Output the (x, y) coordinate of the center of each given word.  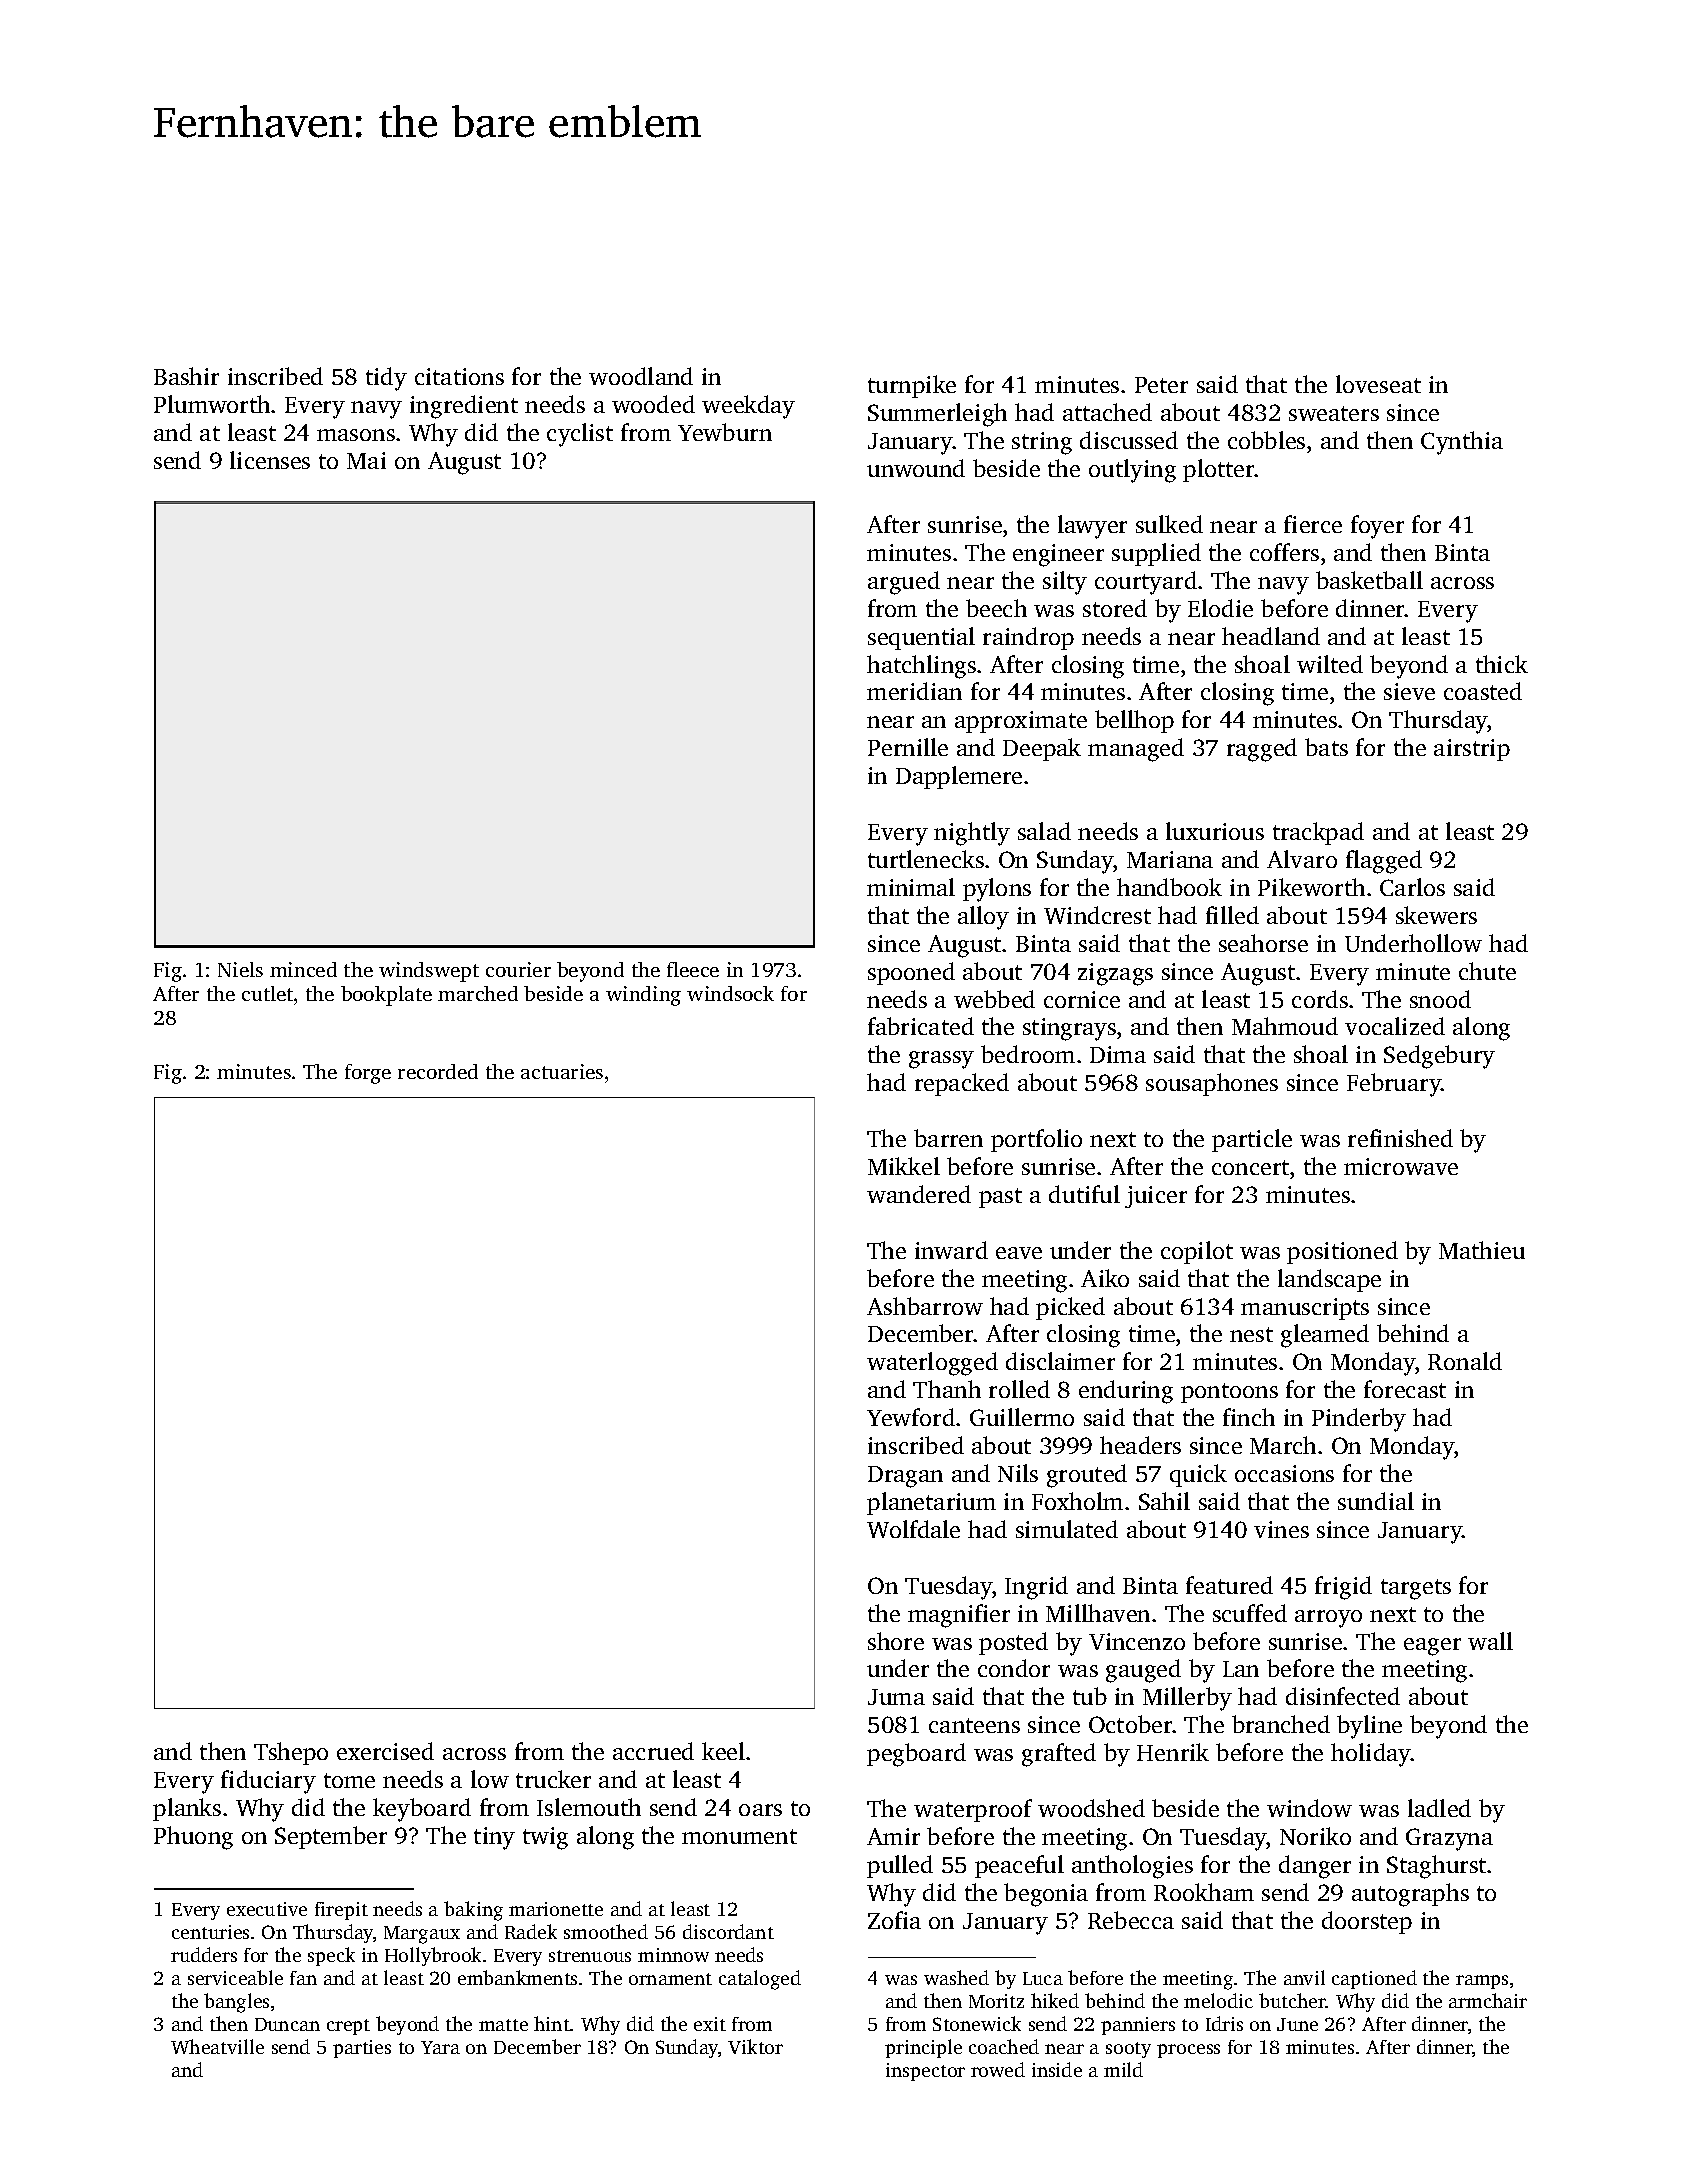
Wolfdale (913, 1529)
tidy (386, 379)
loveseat (1378, 384)
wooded (653, 404)
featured (1229, 1585)
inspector (925, 2072)
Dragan (905, 1477)
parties (362, 2049)
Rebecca (1131, 1920)
